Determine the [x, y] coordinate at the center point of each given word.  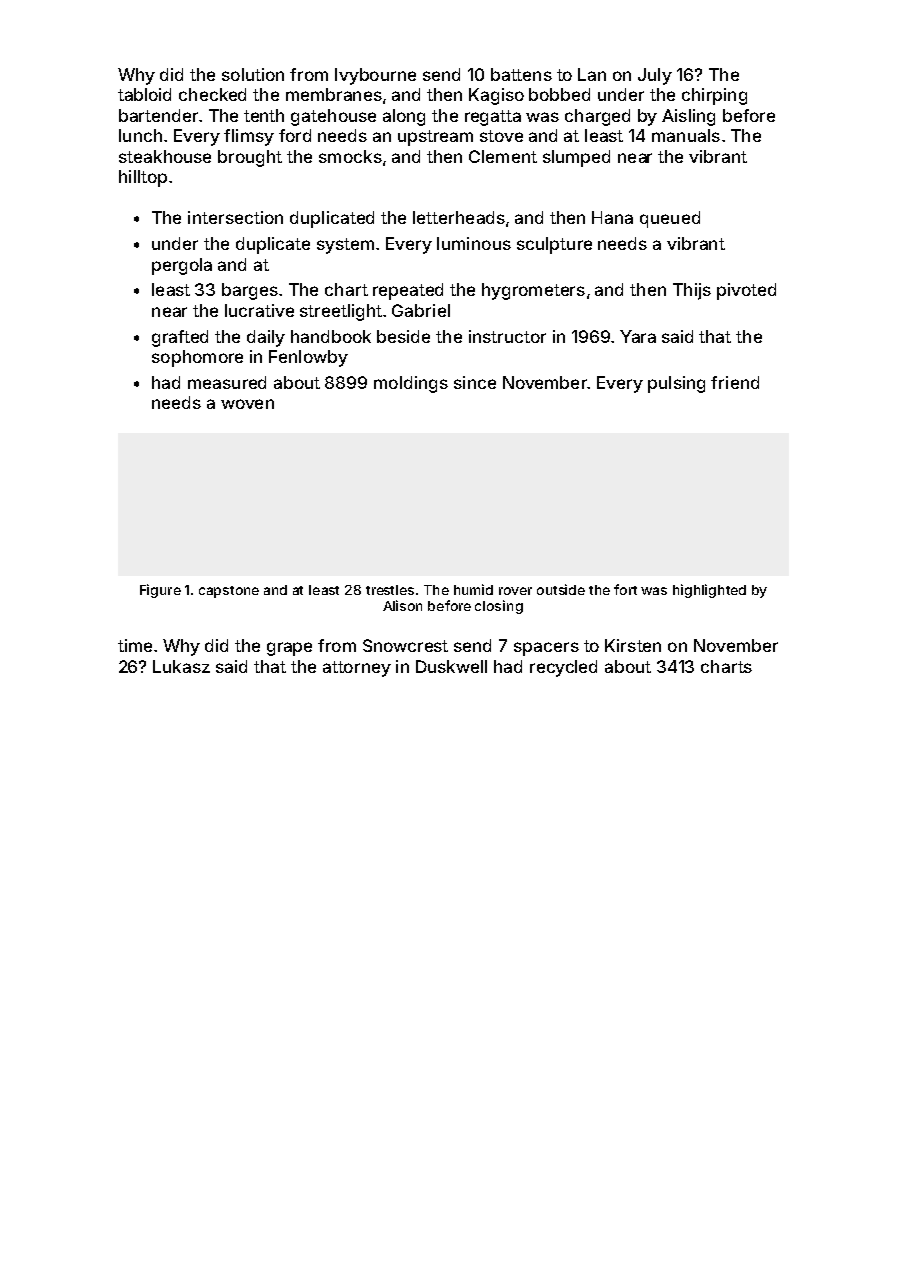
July [655, 76]
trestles [390, 590]
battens [521, 74]
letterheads [459, 217]
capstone [229, 592]
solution [253, 74]
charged [597, 117]
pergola [182, 266]
